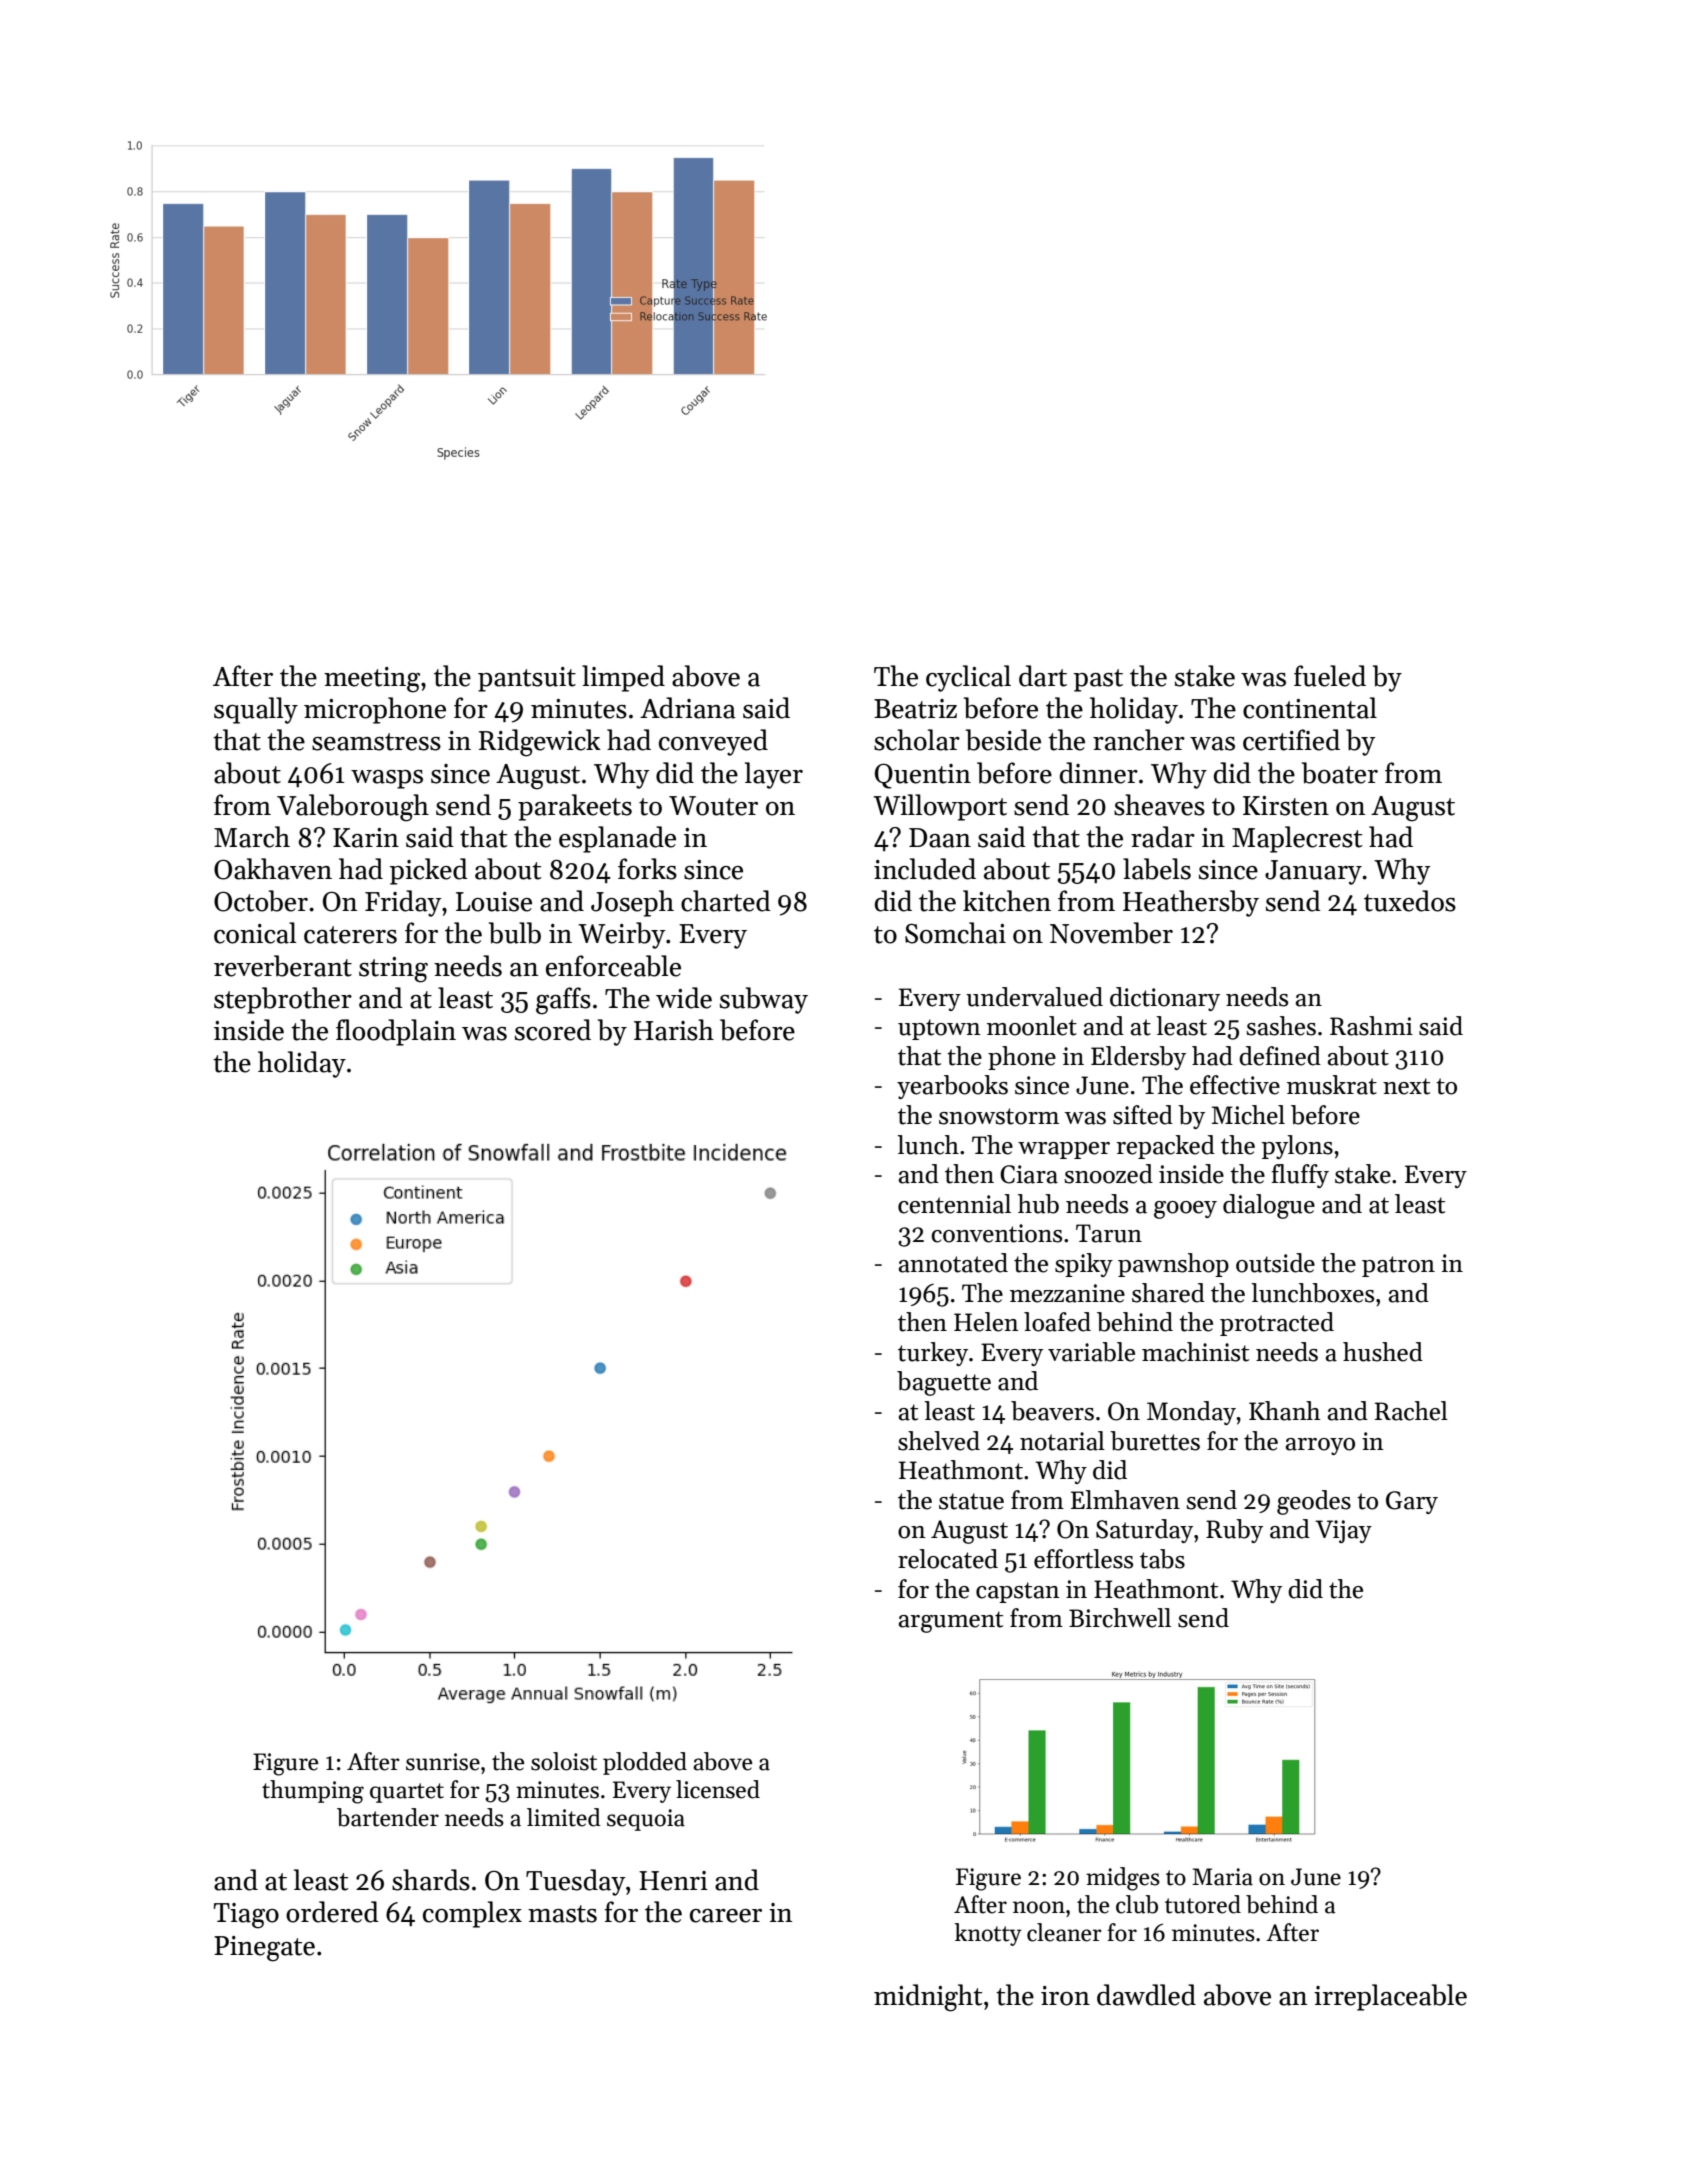 The width and height of the screenshot is (1683, 2178). Describe the element at coordinates (623, 678) in the screenshot. I see `limped` at that location.
